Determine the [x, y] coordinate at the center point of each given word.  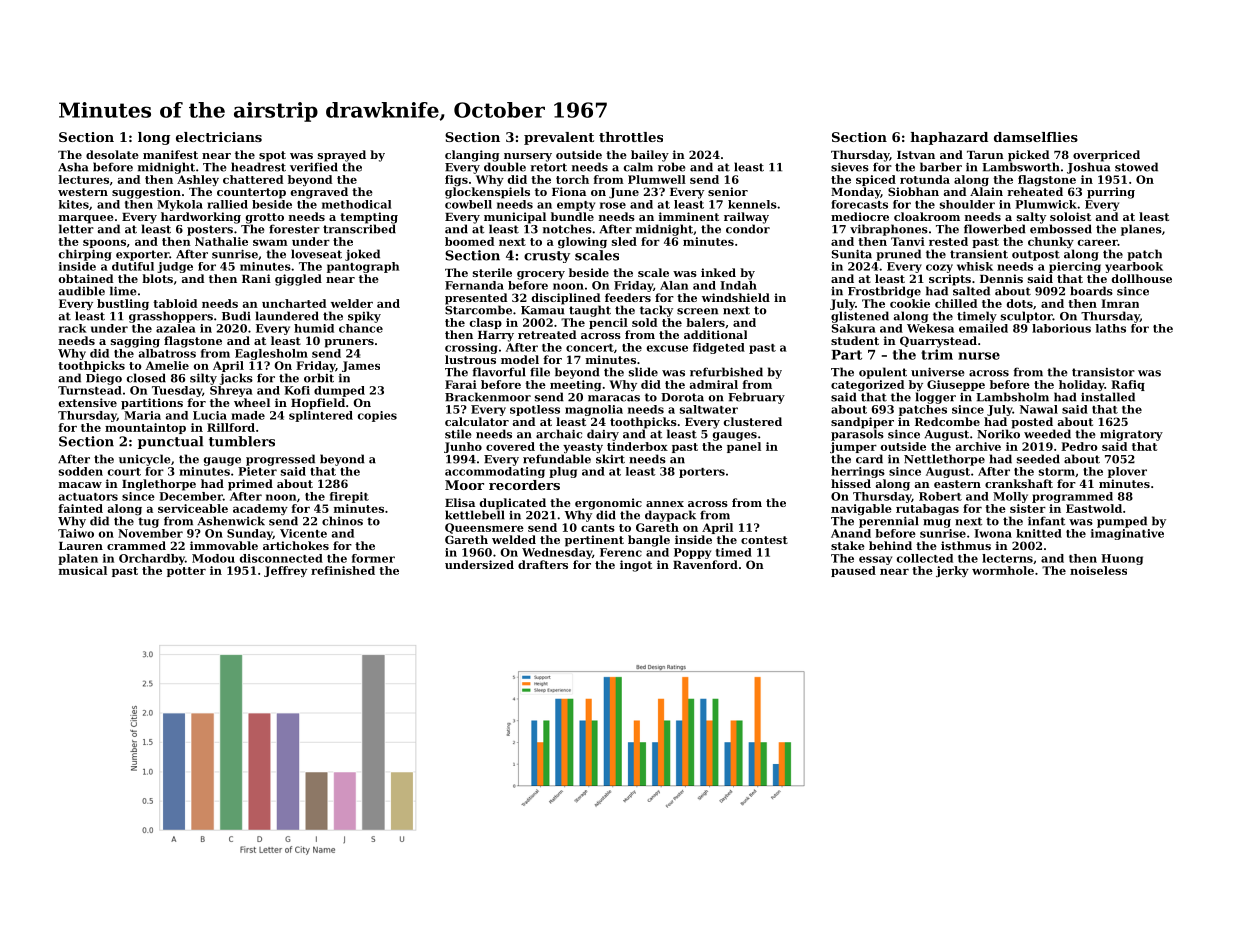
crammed [136, 545]
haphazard [949, 138]
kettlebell [475, 515]
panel [744, 447]
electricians [219, 137]
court [124, 472]
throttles [631, 137]
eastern [957, 484]
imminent [689, 216]
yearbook [1134, 267]
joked [362, 255]
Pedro [1079, 446]
